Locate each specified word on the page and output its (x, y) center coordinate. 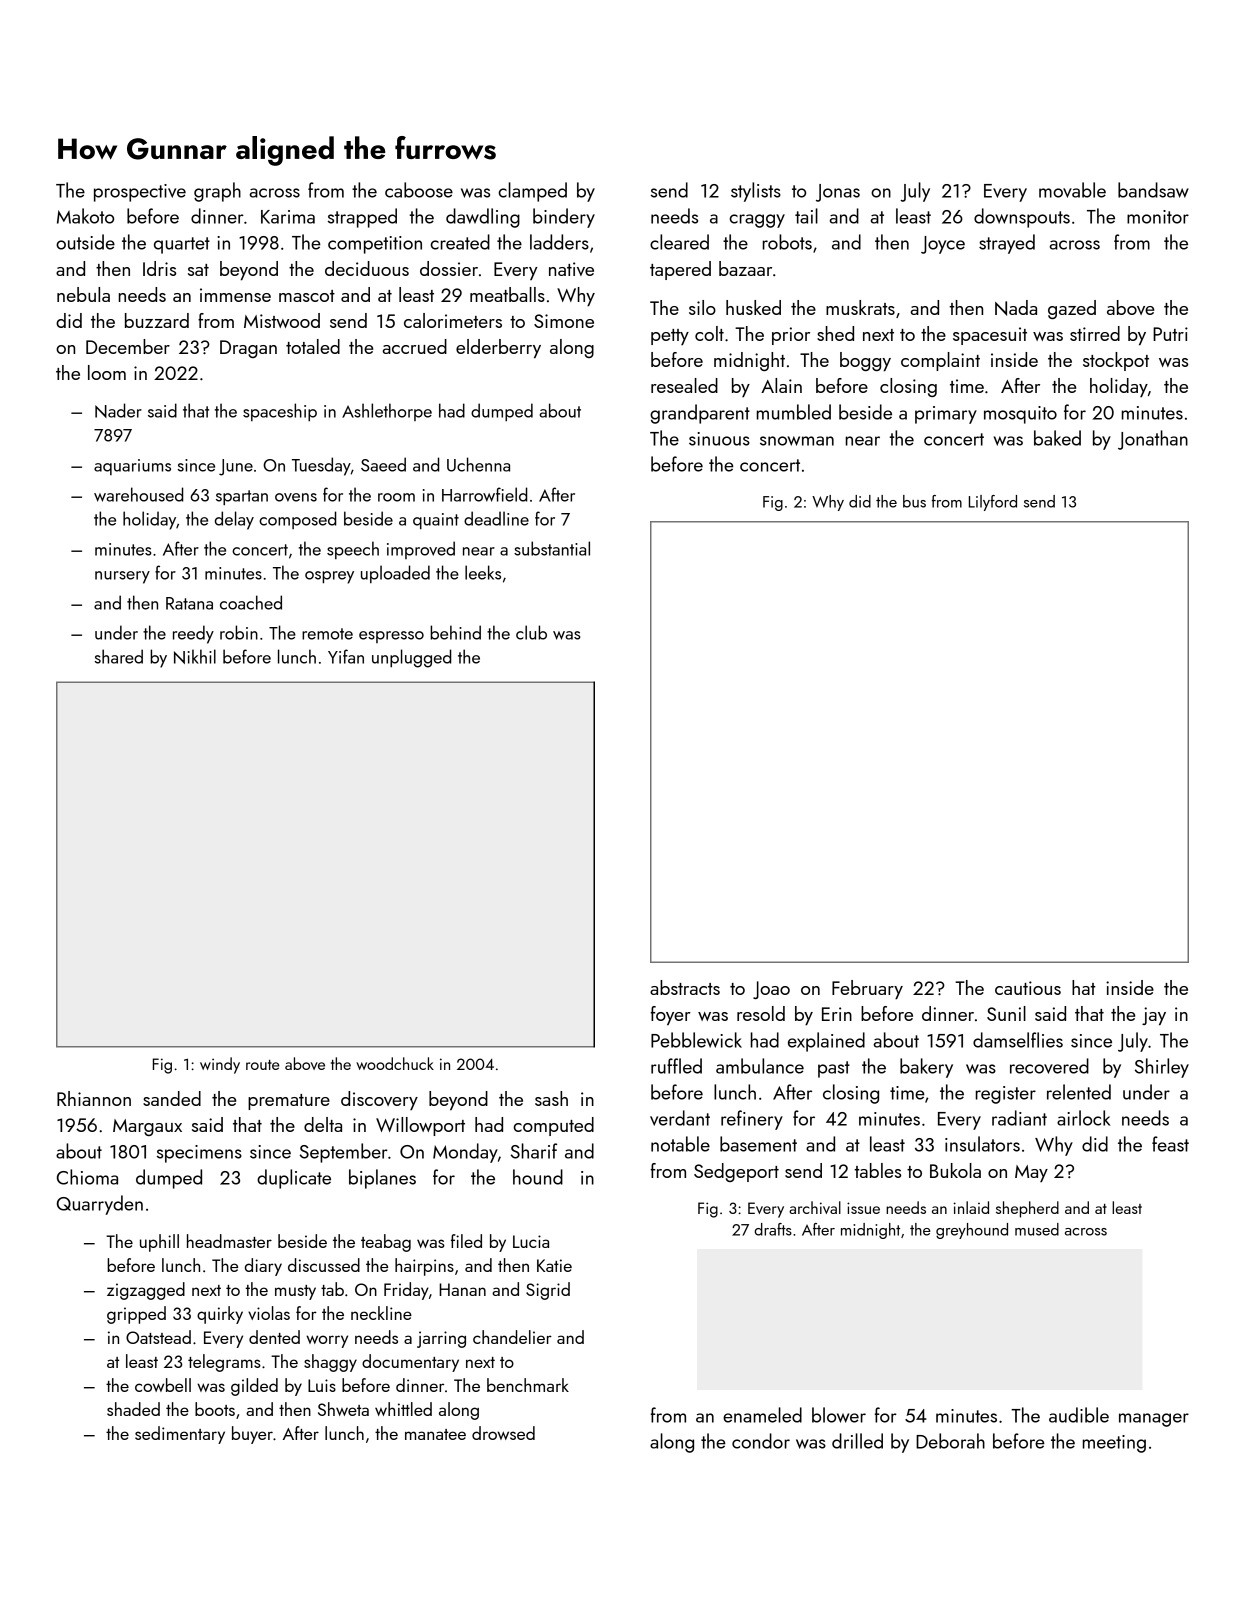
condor (761, 1441)
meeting (1114, 1444)
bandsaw (1153, 190)
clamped (533, 192)
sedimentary (180, 1435)
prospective (140, 193)
